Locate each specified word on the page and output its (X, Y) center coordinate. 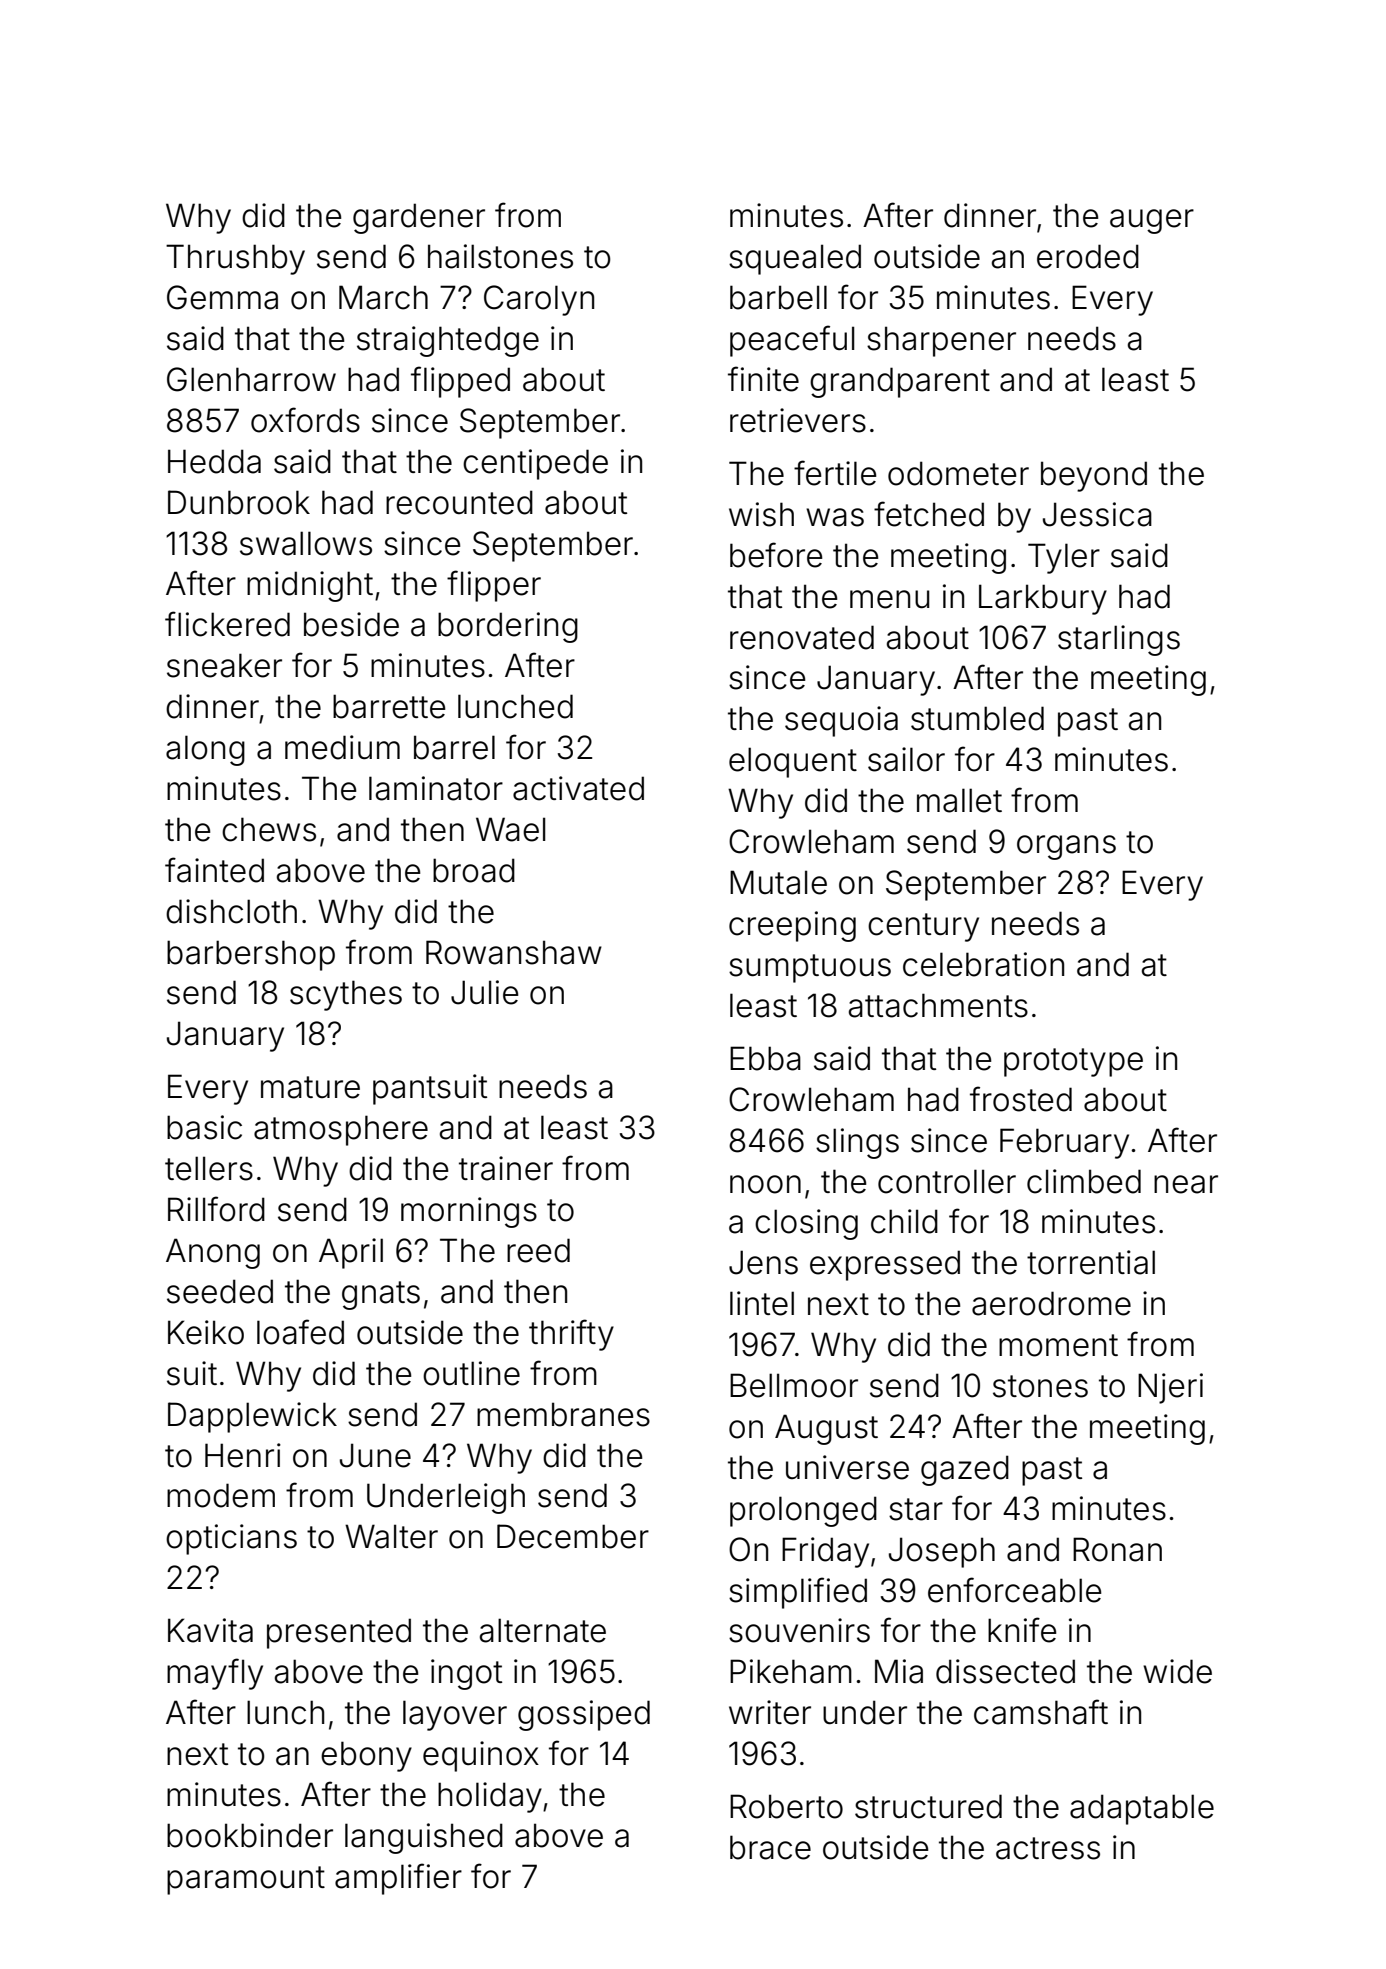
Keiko (206, 1332)
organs (1066, 847)
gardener (419, 218)
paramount (246, 1880)
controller (947, 1181)
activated (578, 788)
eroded (1088, 256)
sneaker (224, 665)
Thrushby (235, 259)
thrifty (571, 1335)
